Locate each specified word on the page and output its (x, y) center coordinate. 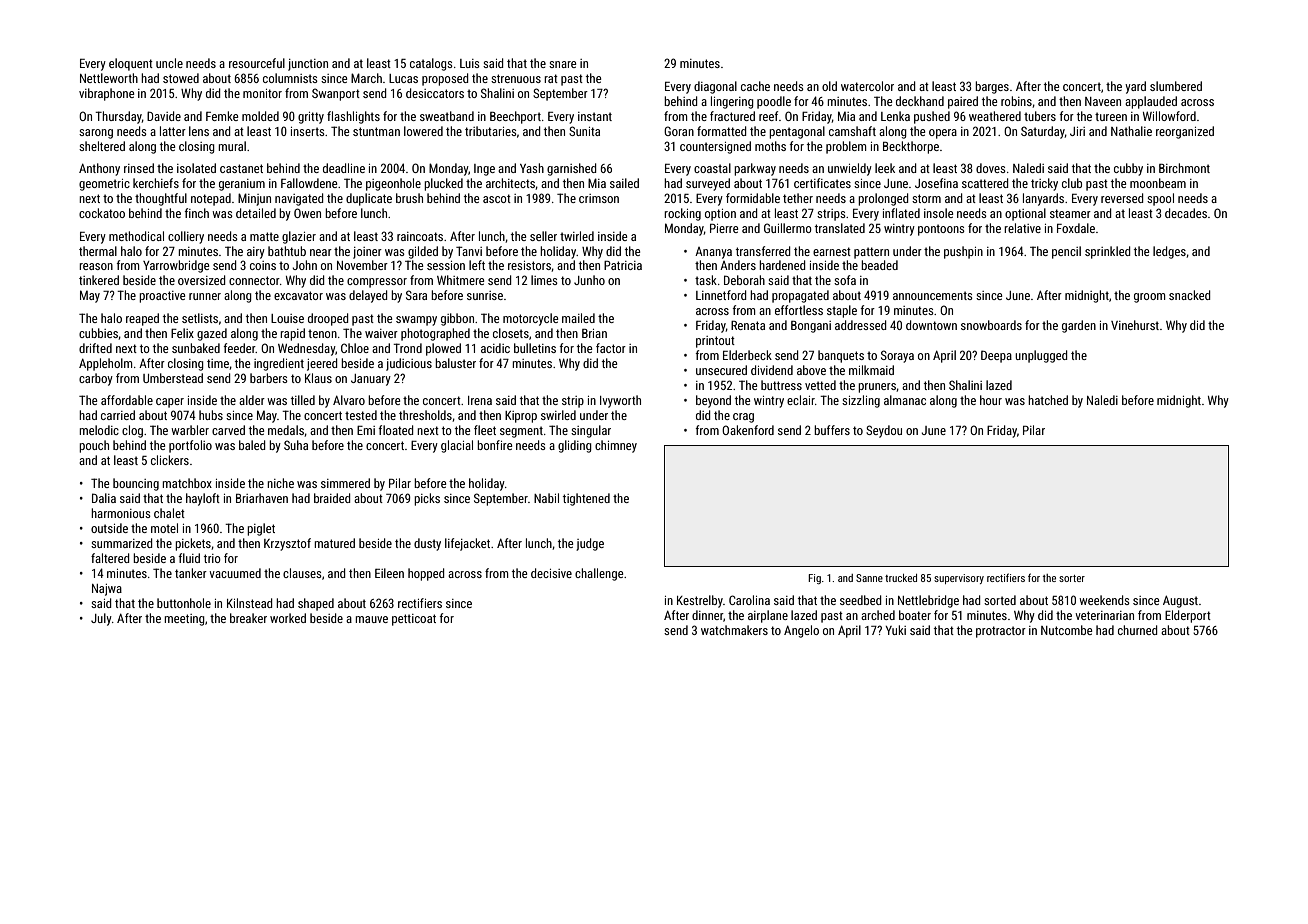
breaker (248, 618)
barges (992, 87)
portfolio (190, 446)
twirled (577, 236)
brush (409, 198)
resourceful (257, 63)
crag (743, 418)
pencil (1066, 252)
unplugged (1041, 356)
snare (563, 64)
